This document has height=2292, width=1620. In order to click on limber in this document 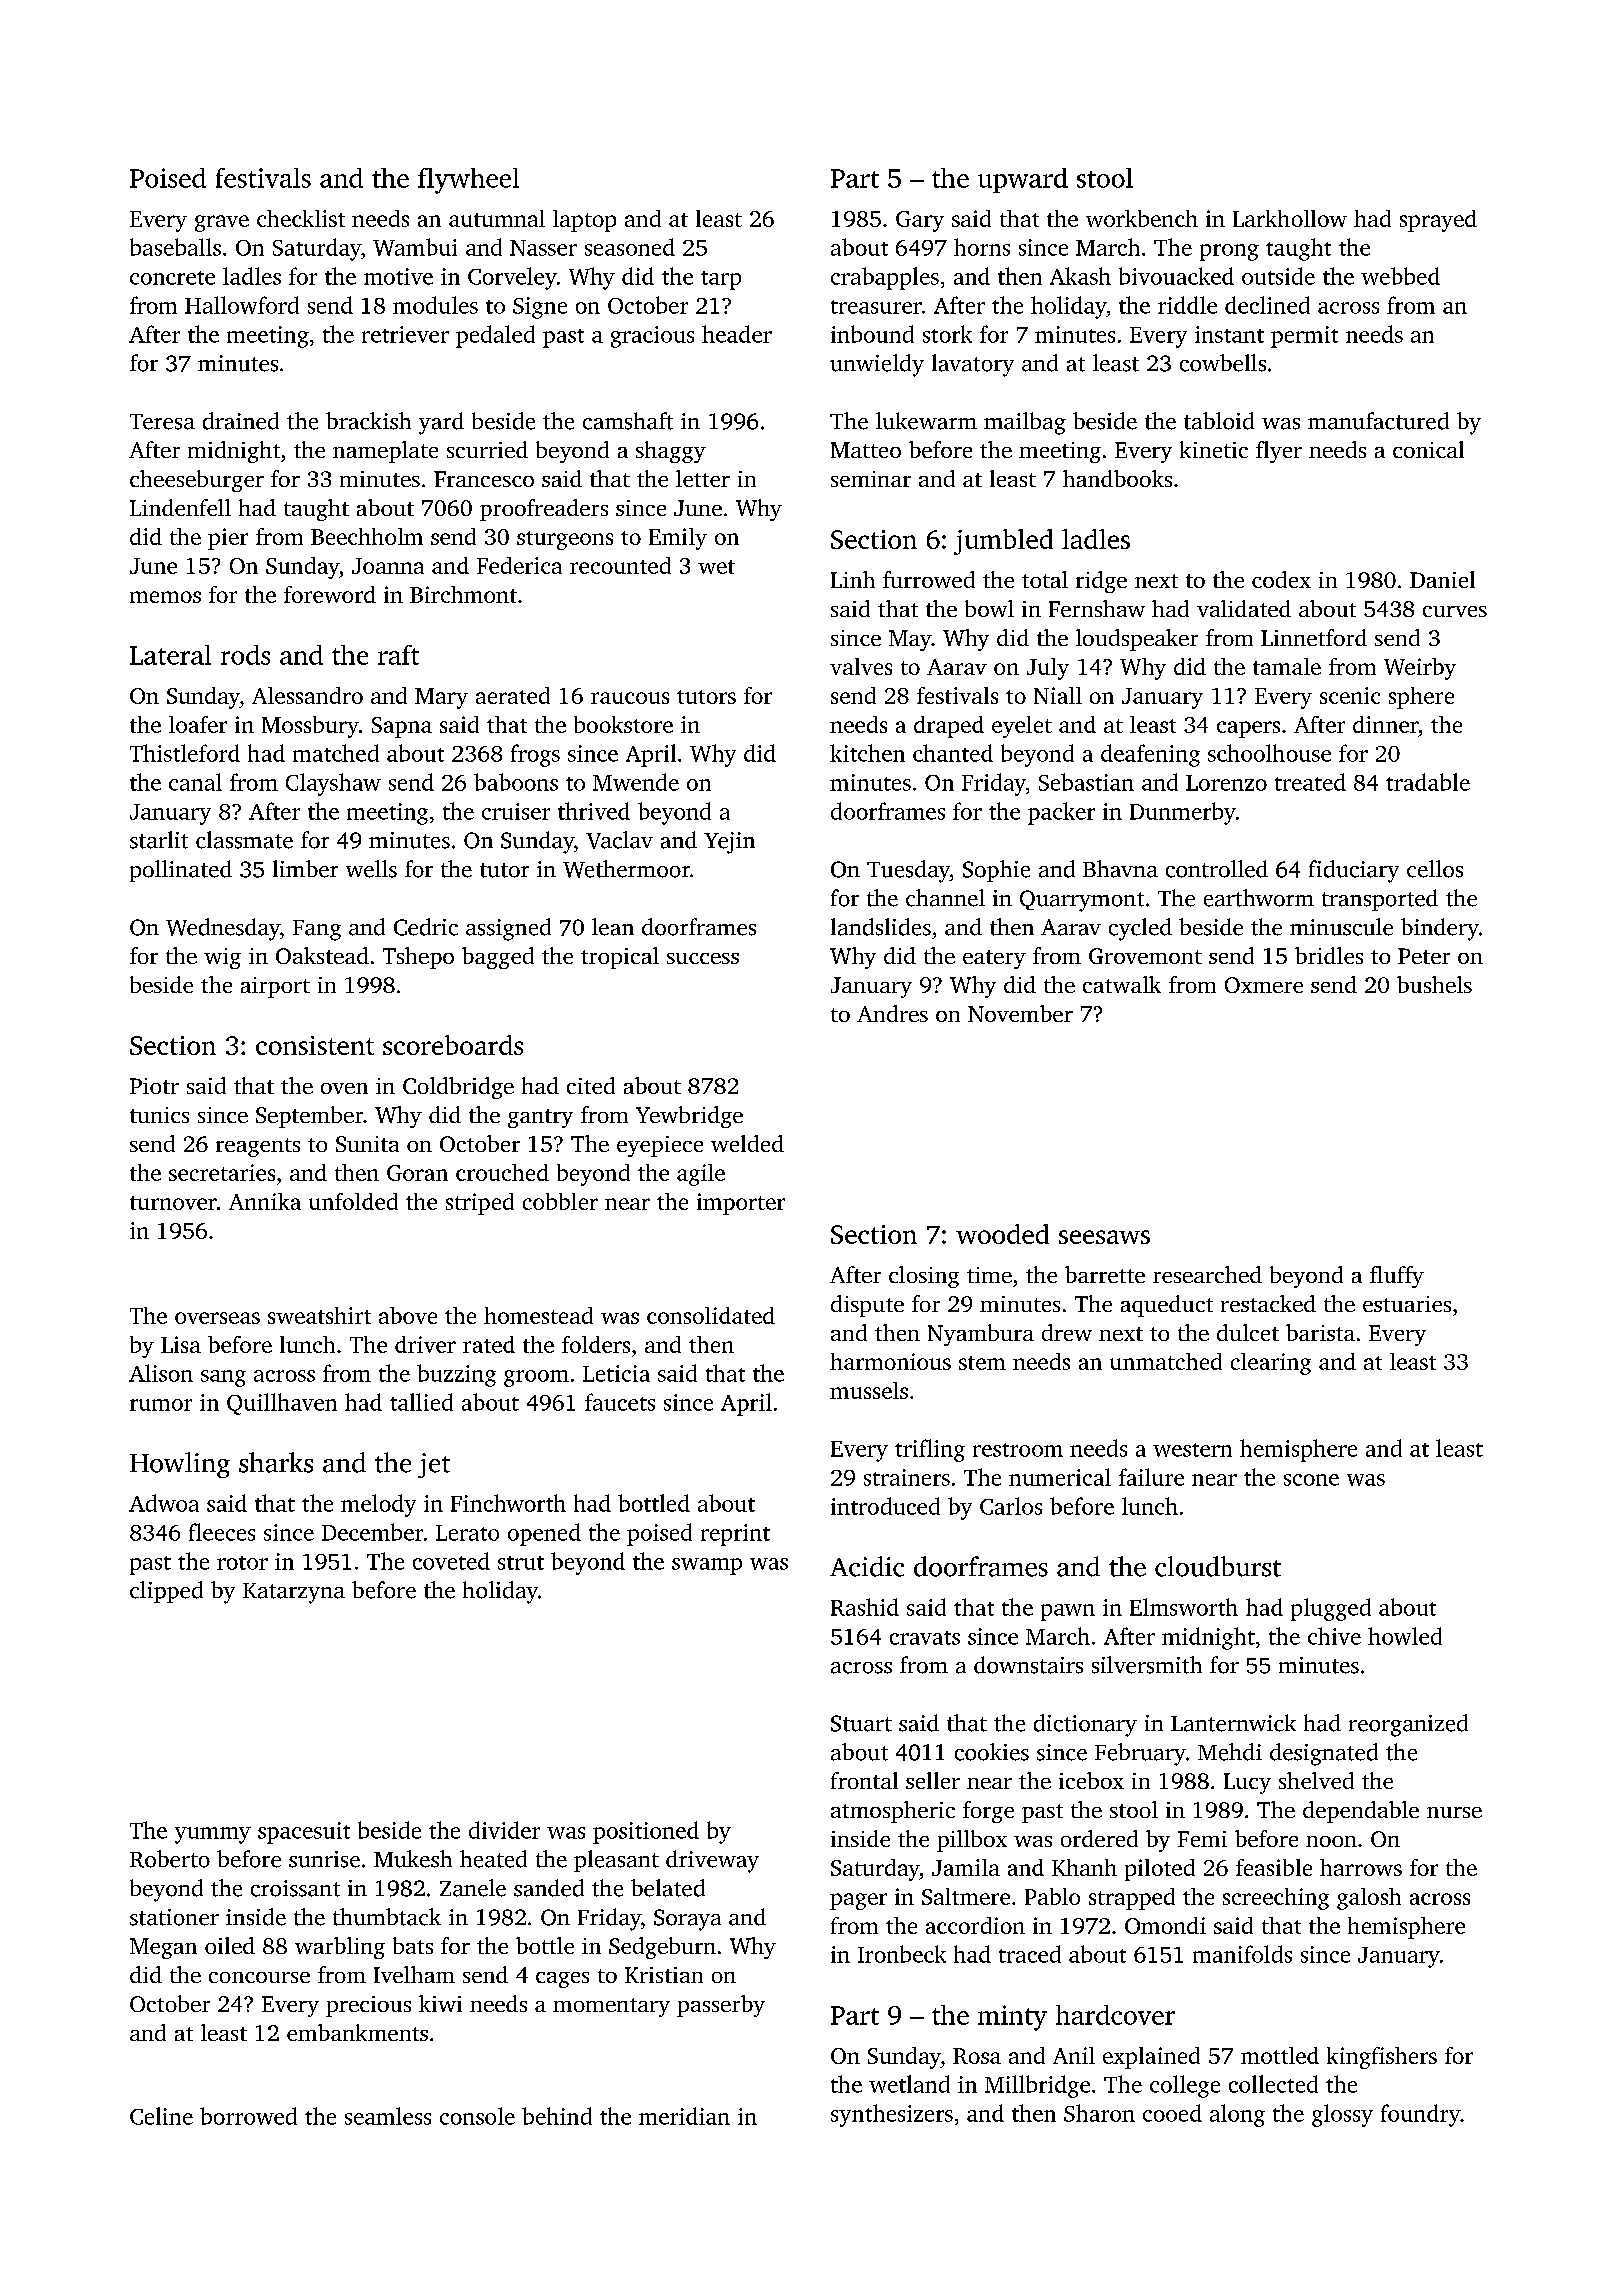, I will do `click(305, 869)`.
